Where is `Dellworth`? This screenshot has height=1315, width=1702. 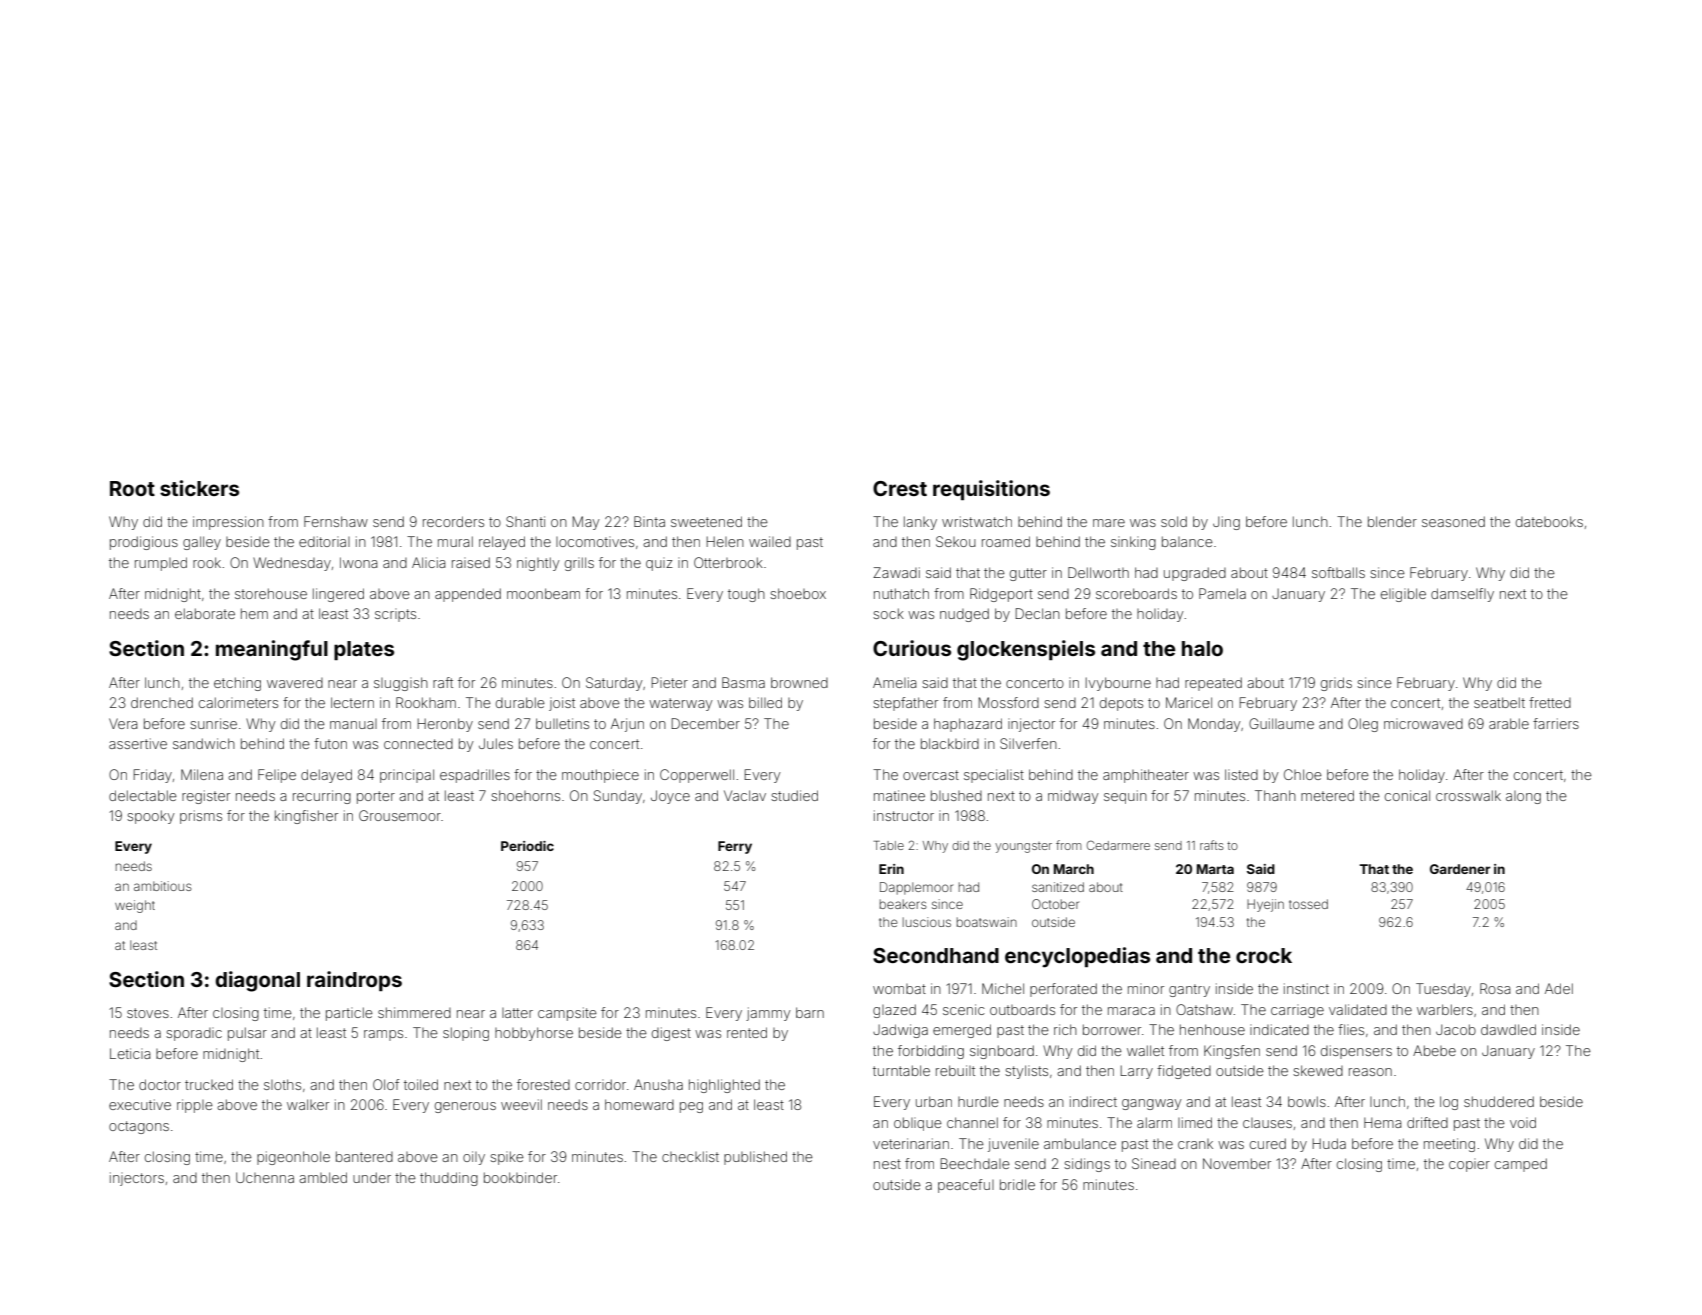
Dellworth is located at coordinates (1098, 572).
